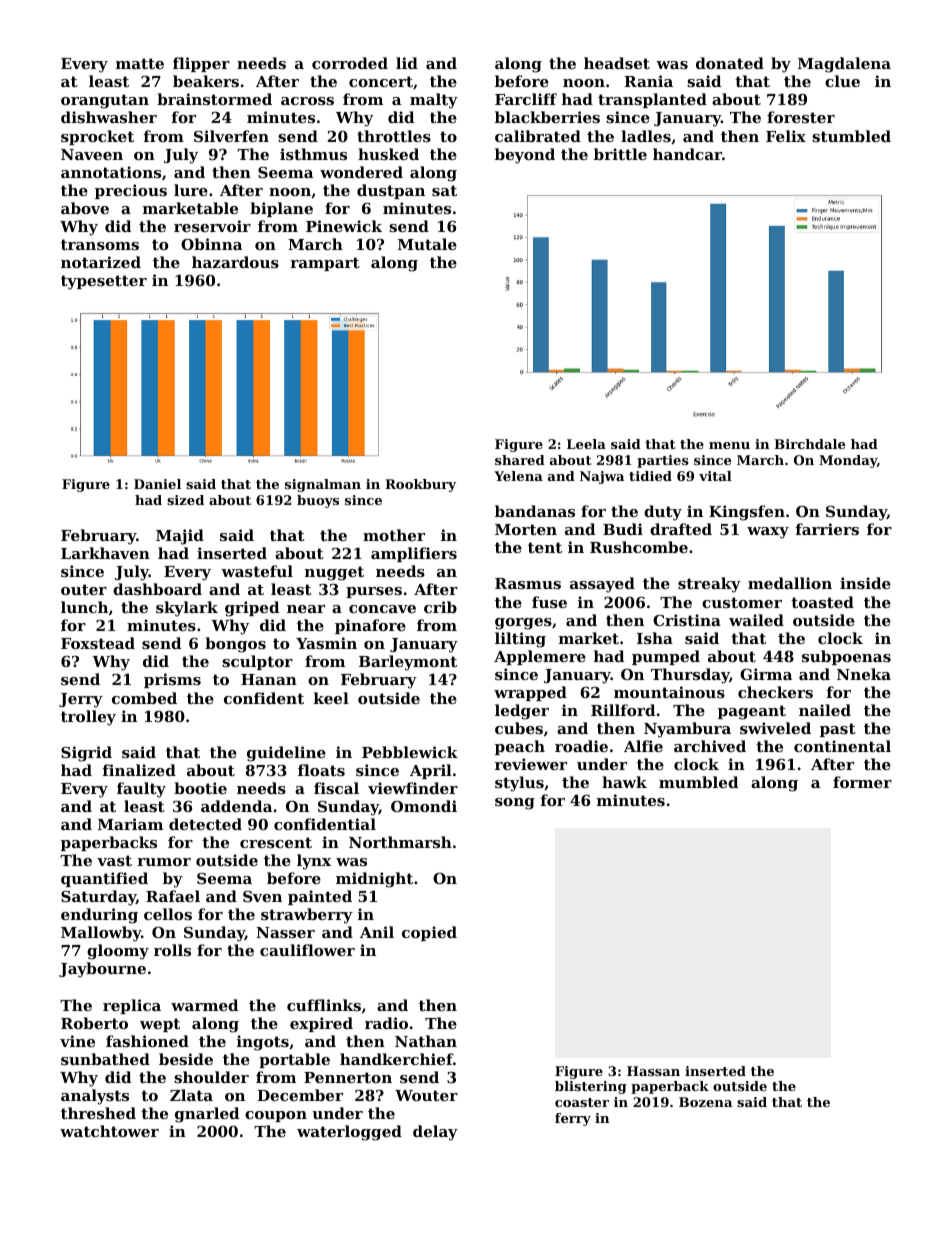 This screenshot has height=1233, width=952. Describe the element at coordinates (698, 782) in the screenshot. I see `mumbled` at that location.
